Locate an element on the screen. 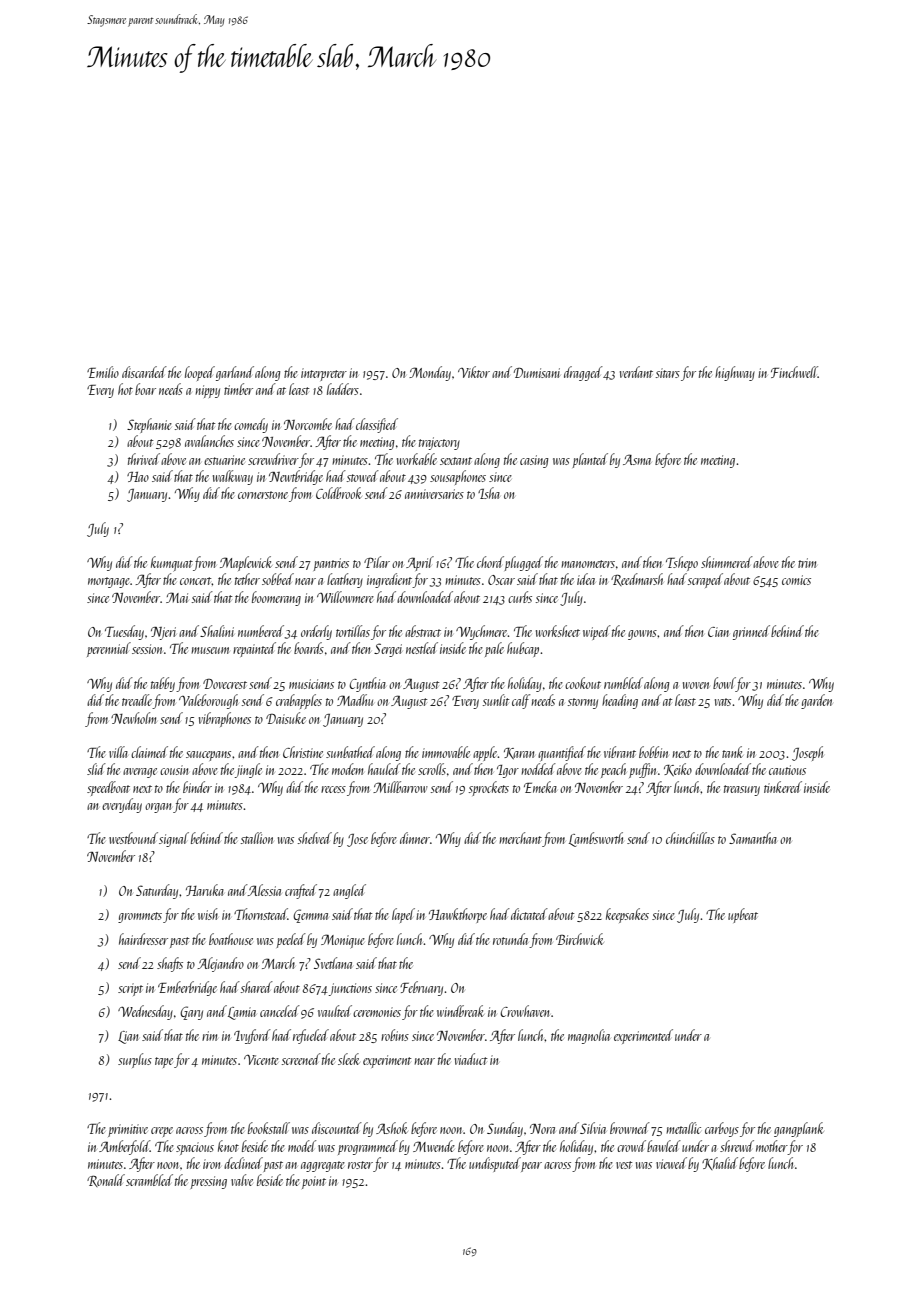  angled is located at coordinates (349, 891).
